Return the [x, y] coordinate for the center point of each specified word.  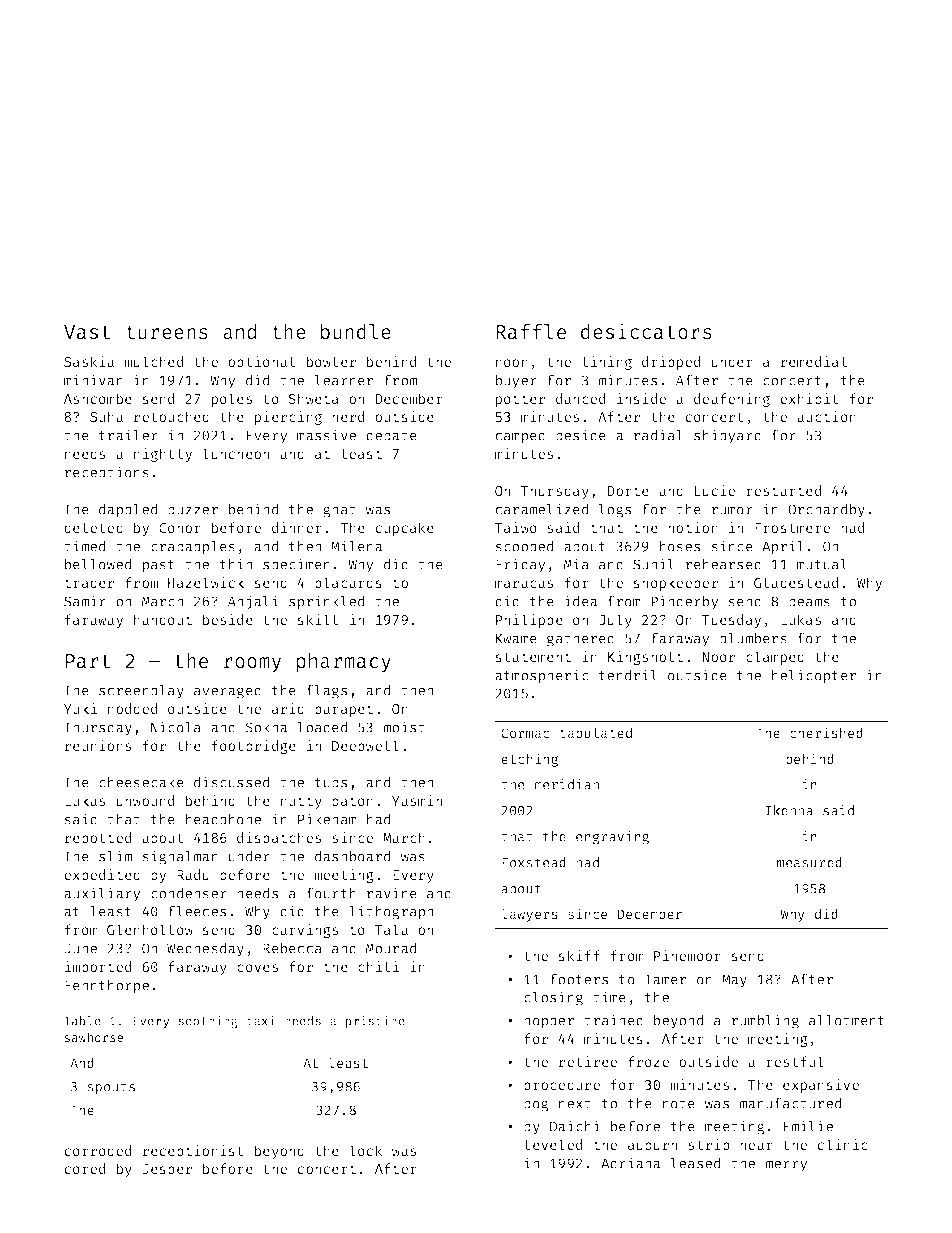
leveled [553, 1144]
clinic [843, 1144]
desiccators [646, 331]
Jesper [167, 1170]
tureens [167, 332]
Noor [718, 657]
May [734, 981]
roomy [253, 665]
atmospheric [542, 676]
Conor [180, 528]
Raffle [531, 331]
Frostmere [792, 528]
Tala [391, 929]
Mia [576, 564]
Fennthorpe [107, 987]
